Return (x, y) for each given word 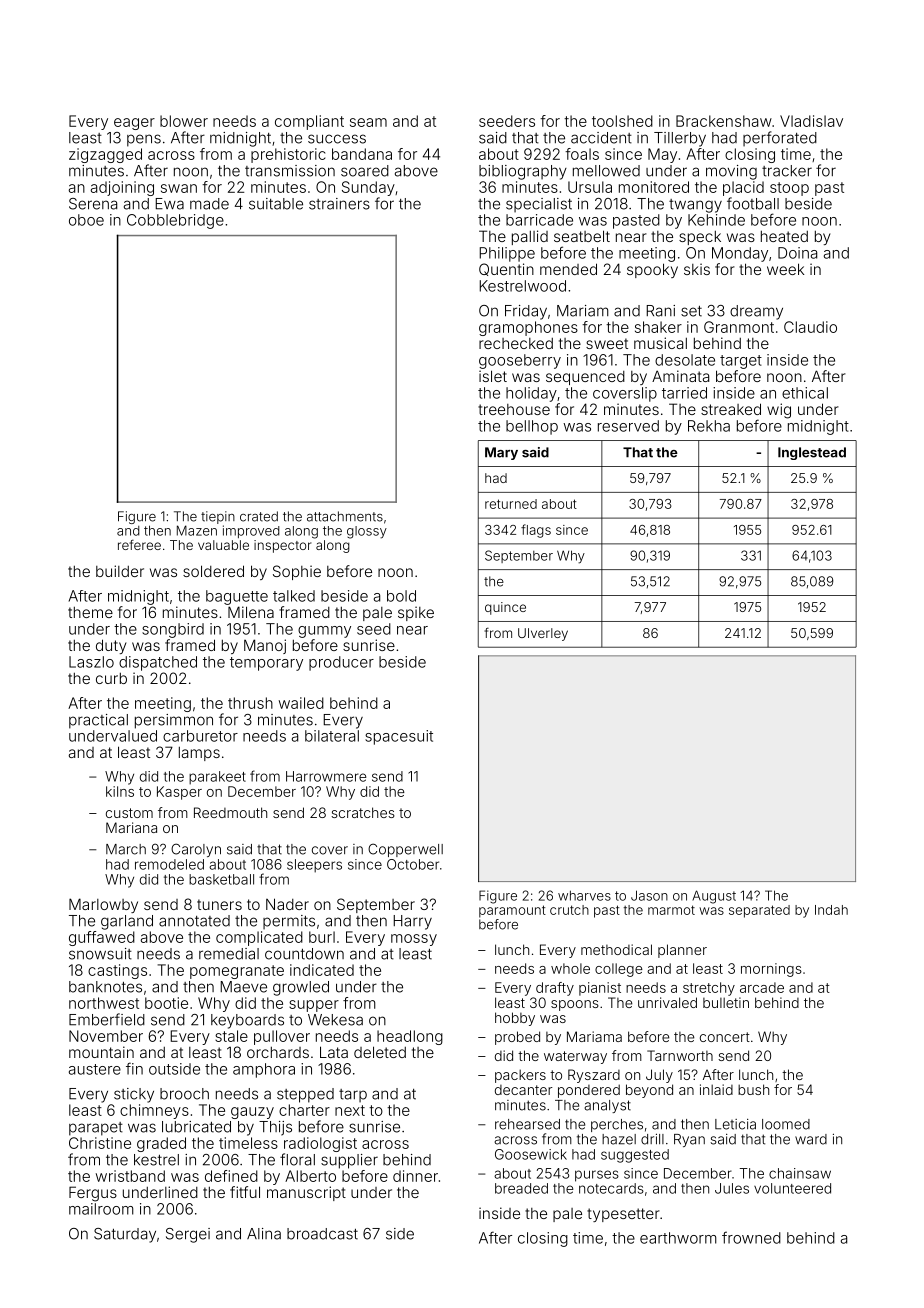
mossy (414, 940)
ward (811, 1139)
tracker (787, 171)
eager (134, 124)
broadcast (322, 1234)
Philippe (507, 254)
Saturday (125, 1235)
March (126, 849)
